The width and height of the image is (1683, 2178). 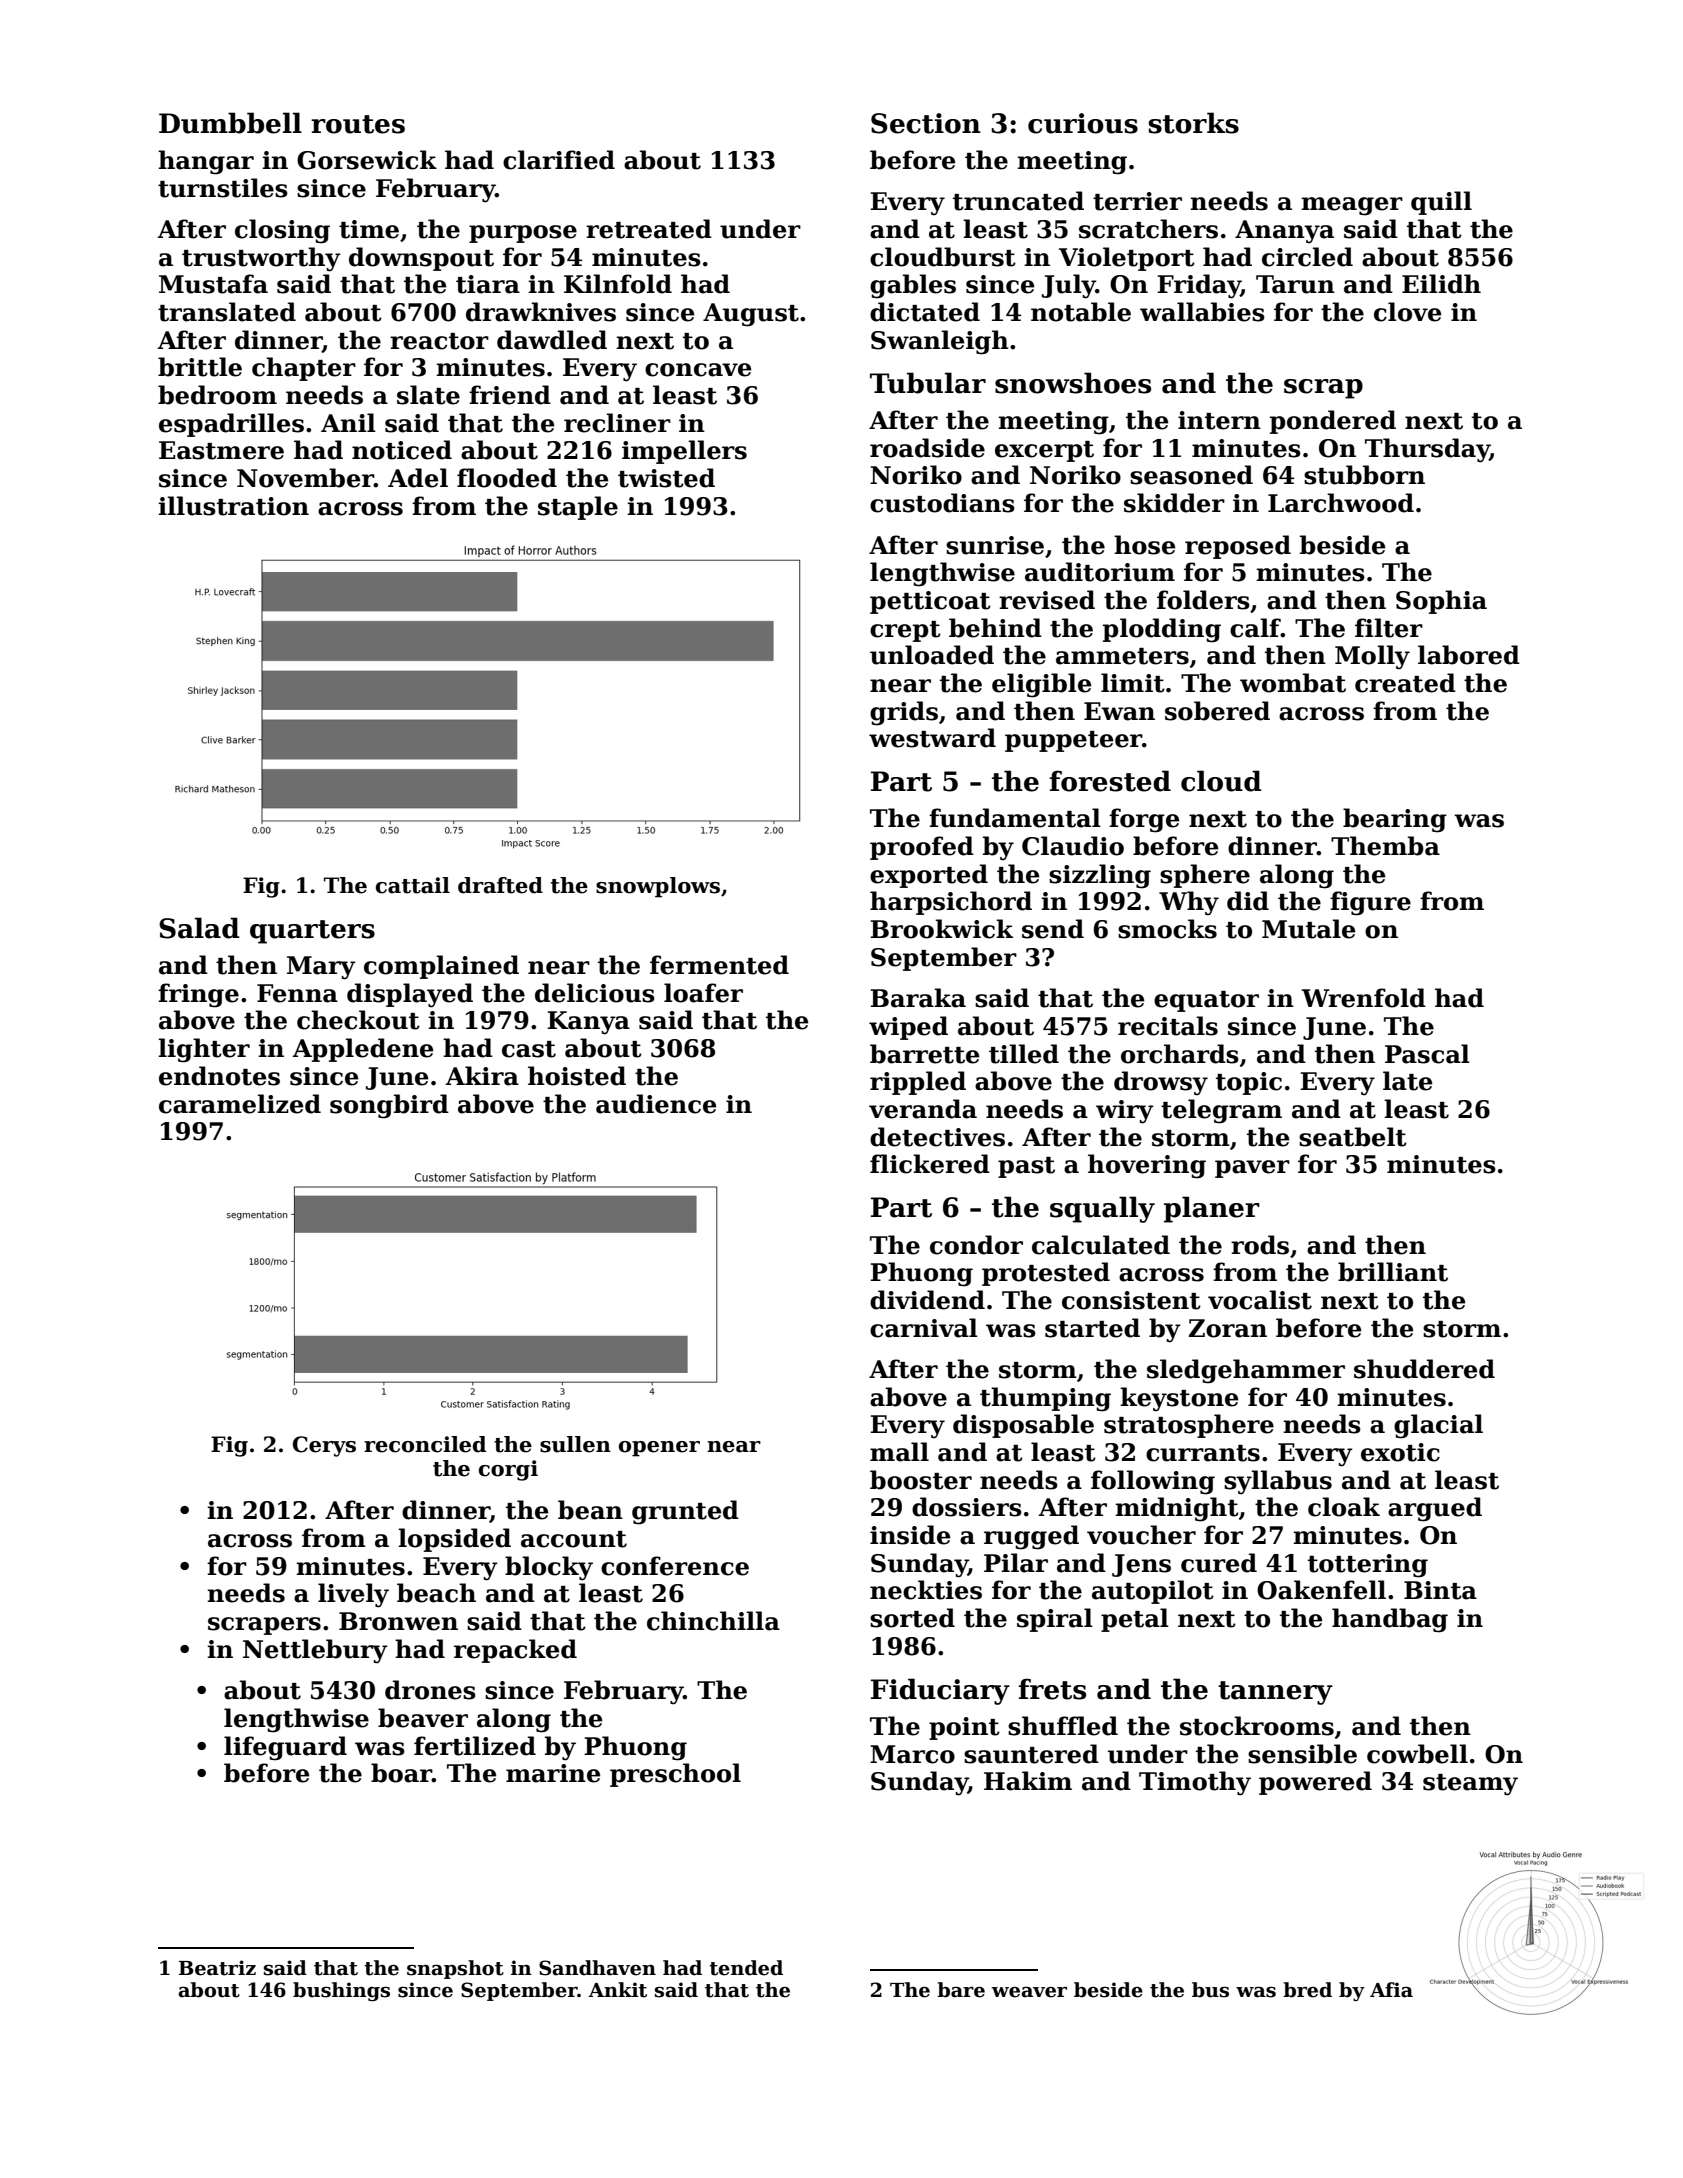 What do you see at coordinates (389, 1106) in the image?
I see `songbird` at bounding box center [389, 1106].
